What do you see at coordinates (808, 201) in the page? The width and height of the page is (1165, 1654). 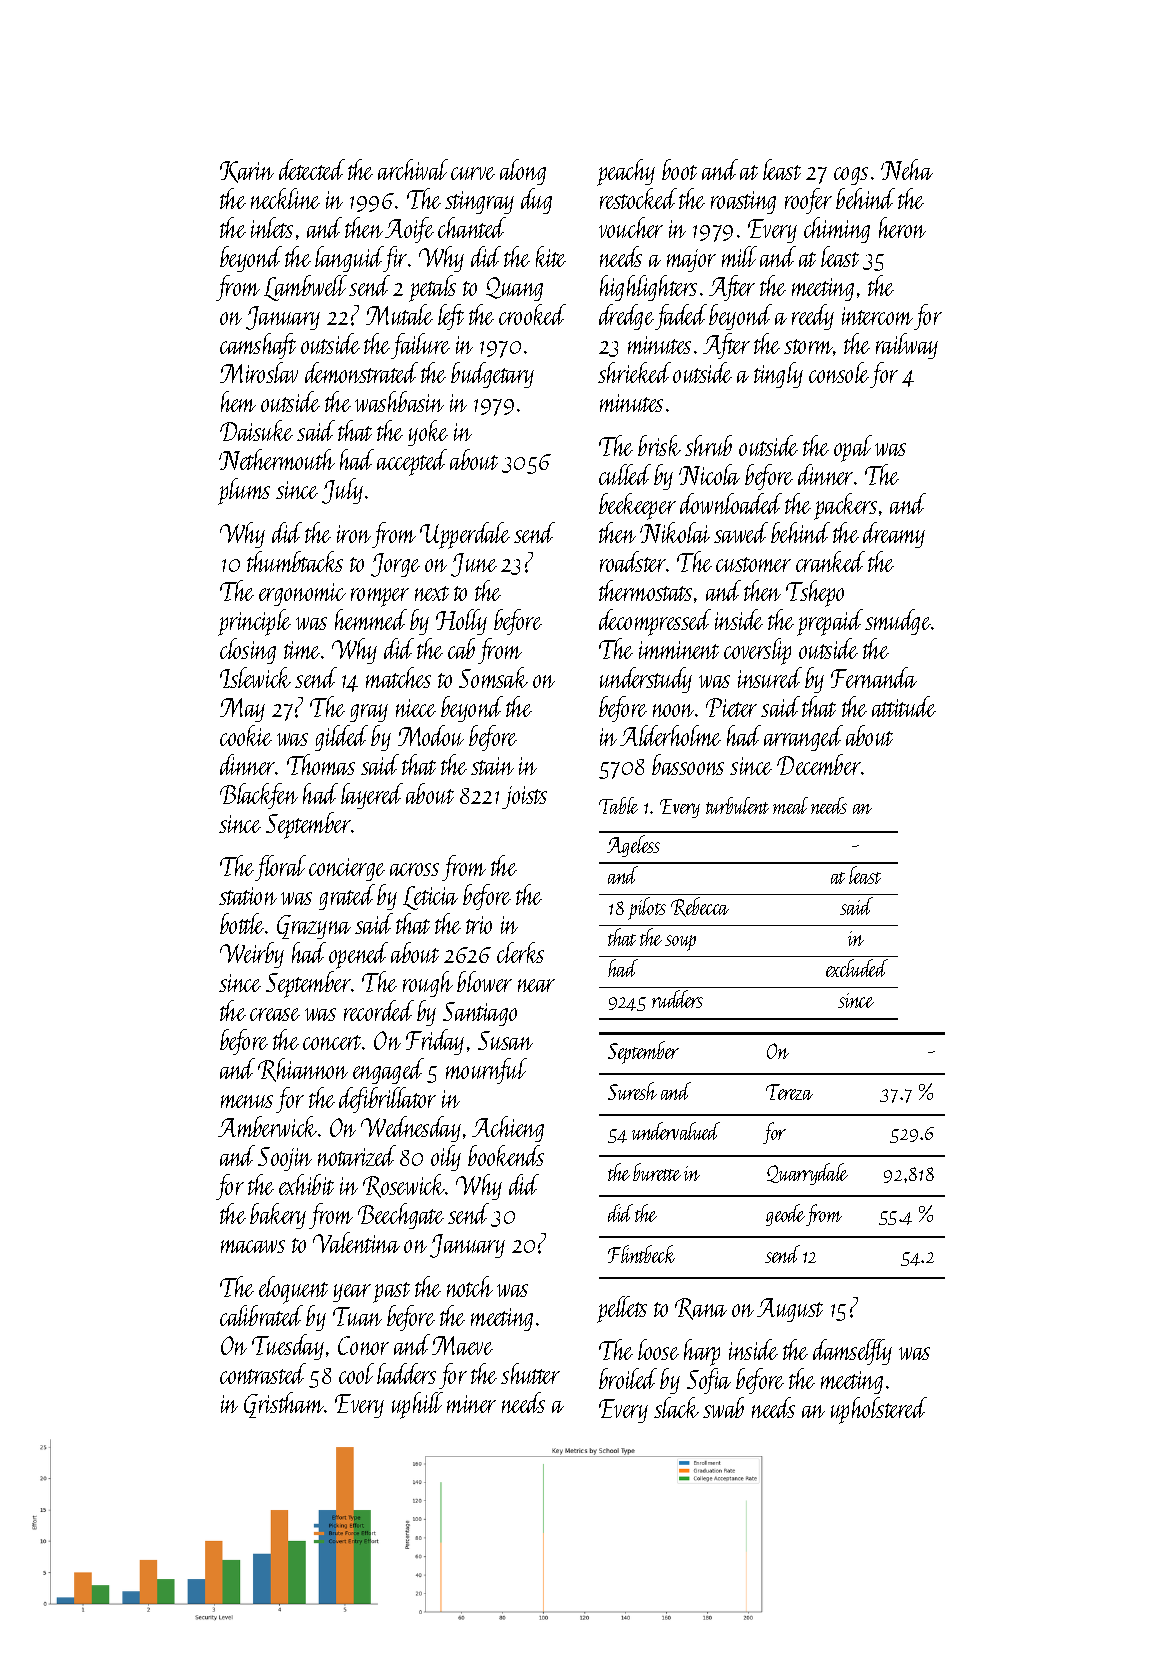 I see `roofer` at bounding box center [808, 201].
